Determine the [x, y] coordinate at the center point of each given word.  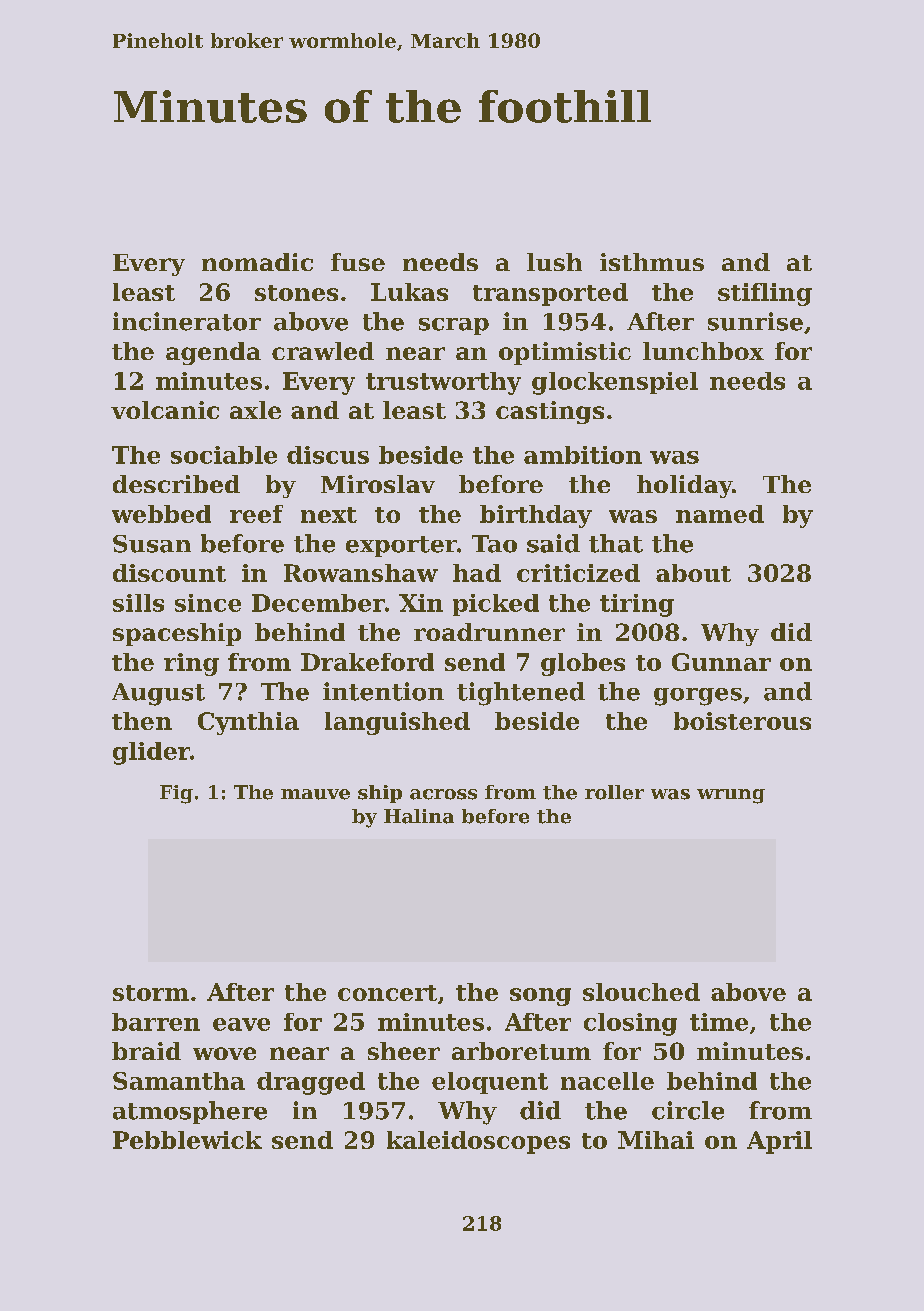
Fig [176, 794]
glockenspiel [615, 383]
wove [224, 1053]
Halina [419, 816]
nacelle [607, 1081]
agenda [213, 353]
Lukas [409, 292]
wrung [731, 796]
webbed [161, 514]
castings [550, 412]
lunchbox [703, 351]
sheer [404, 1051]
